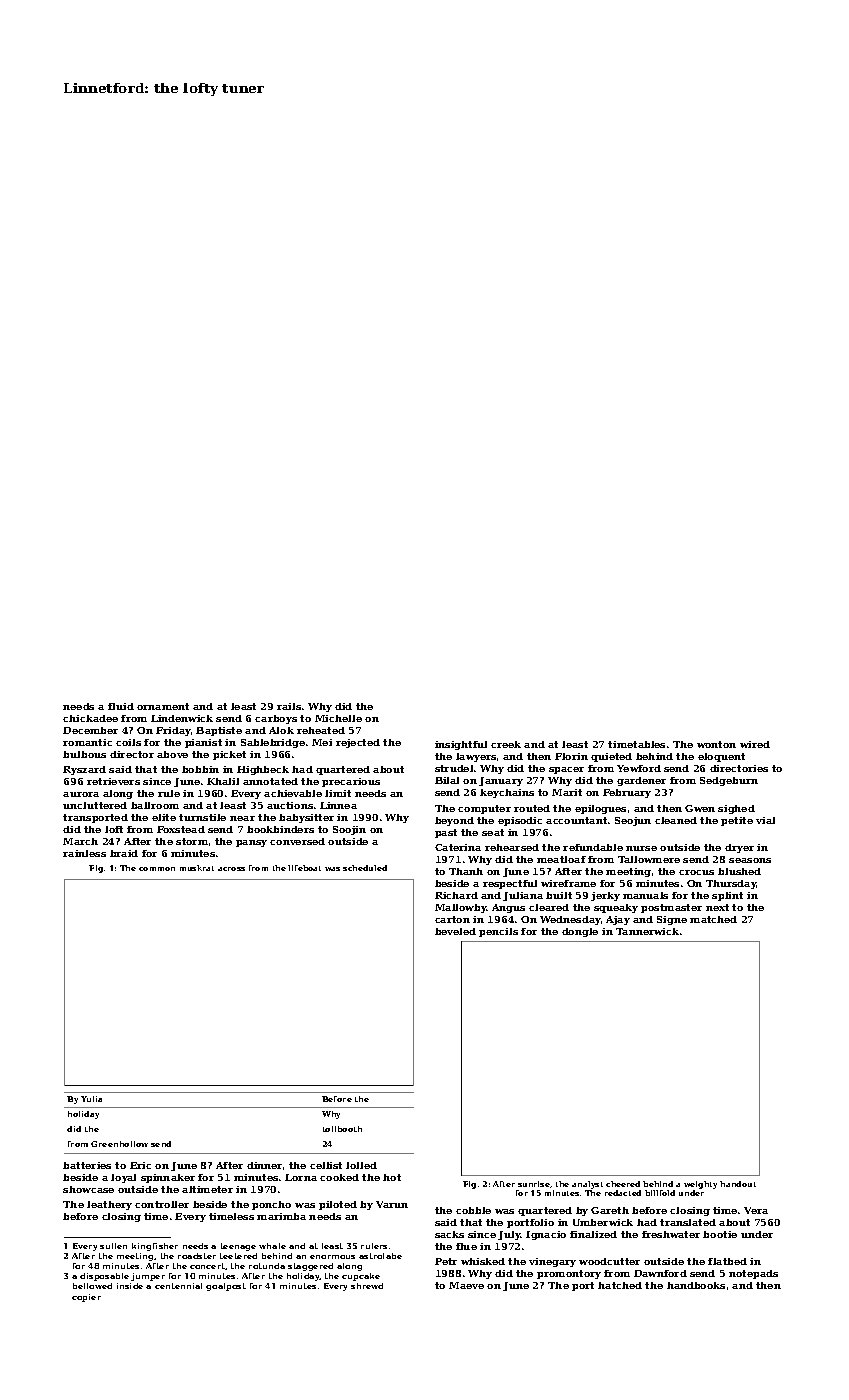 This page has height=1400, width=849. I want to click on sunrise, so click(534, 1184).
